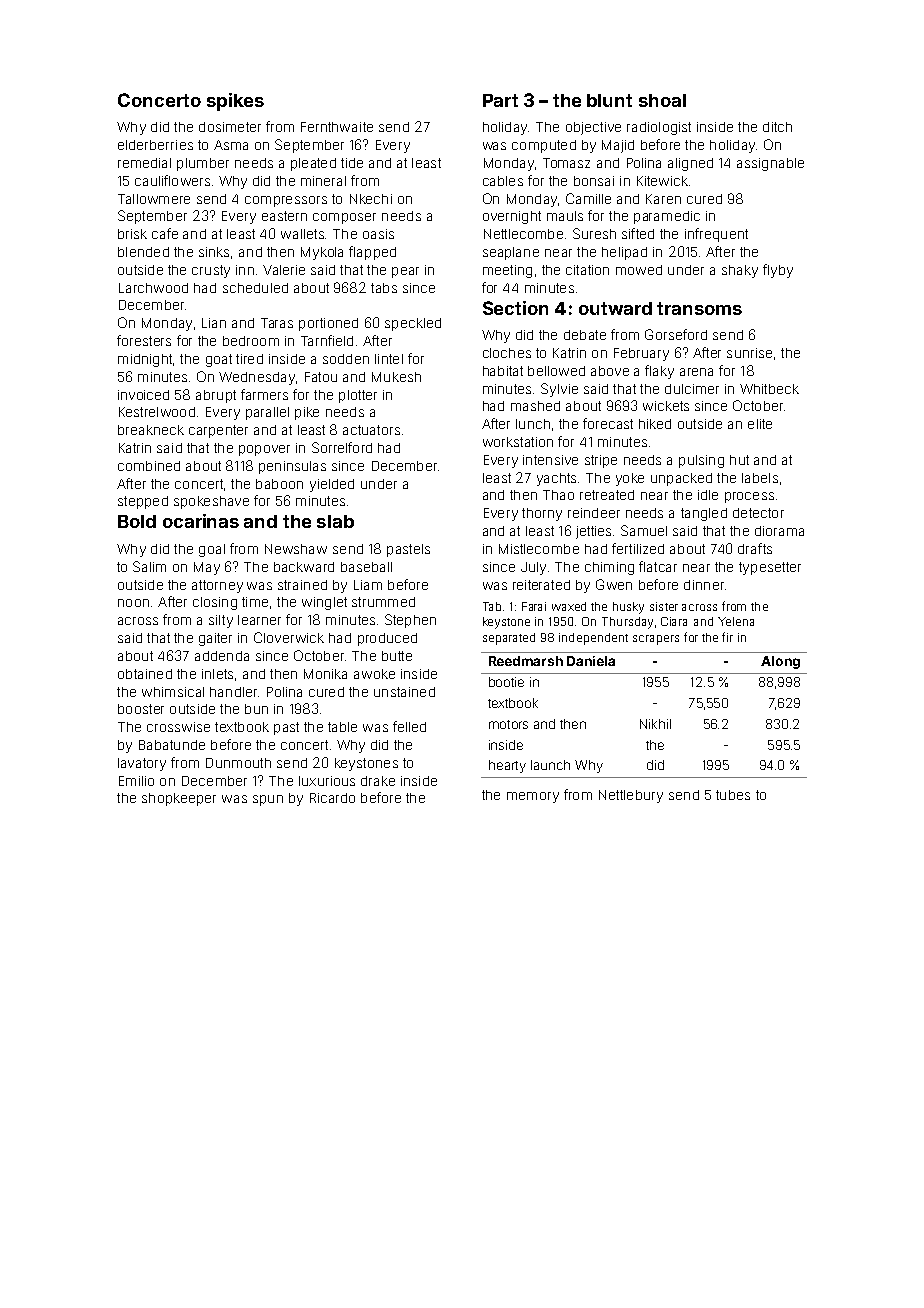  What do you see at coordinates (542, 514) in the document?
I see `thorny` at bounding box center [542, 514].
